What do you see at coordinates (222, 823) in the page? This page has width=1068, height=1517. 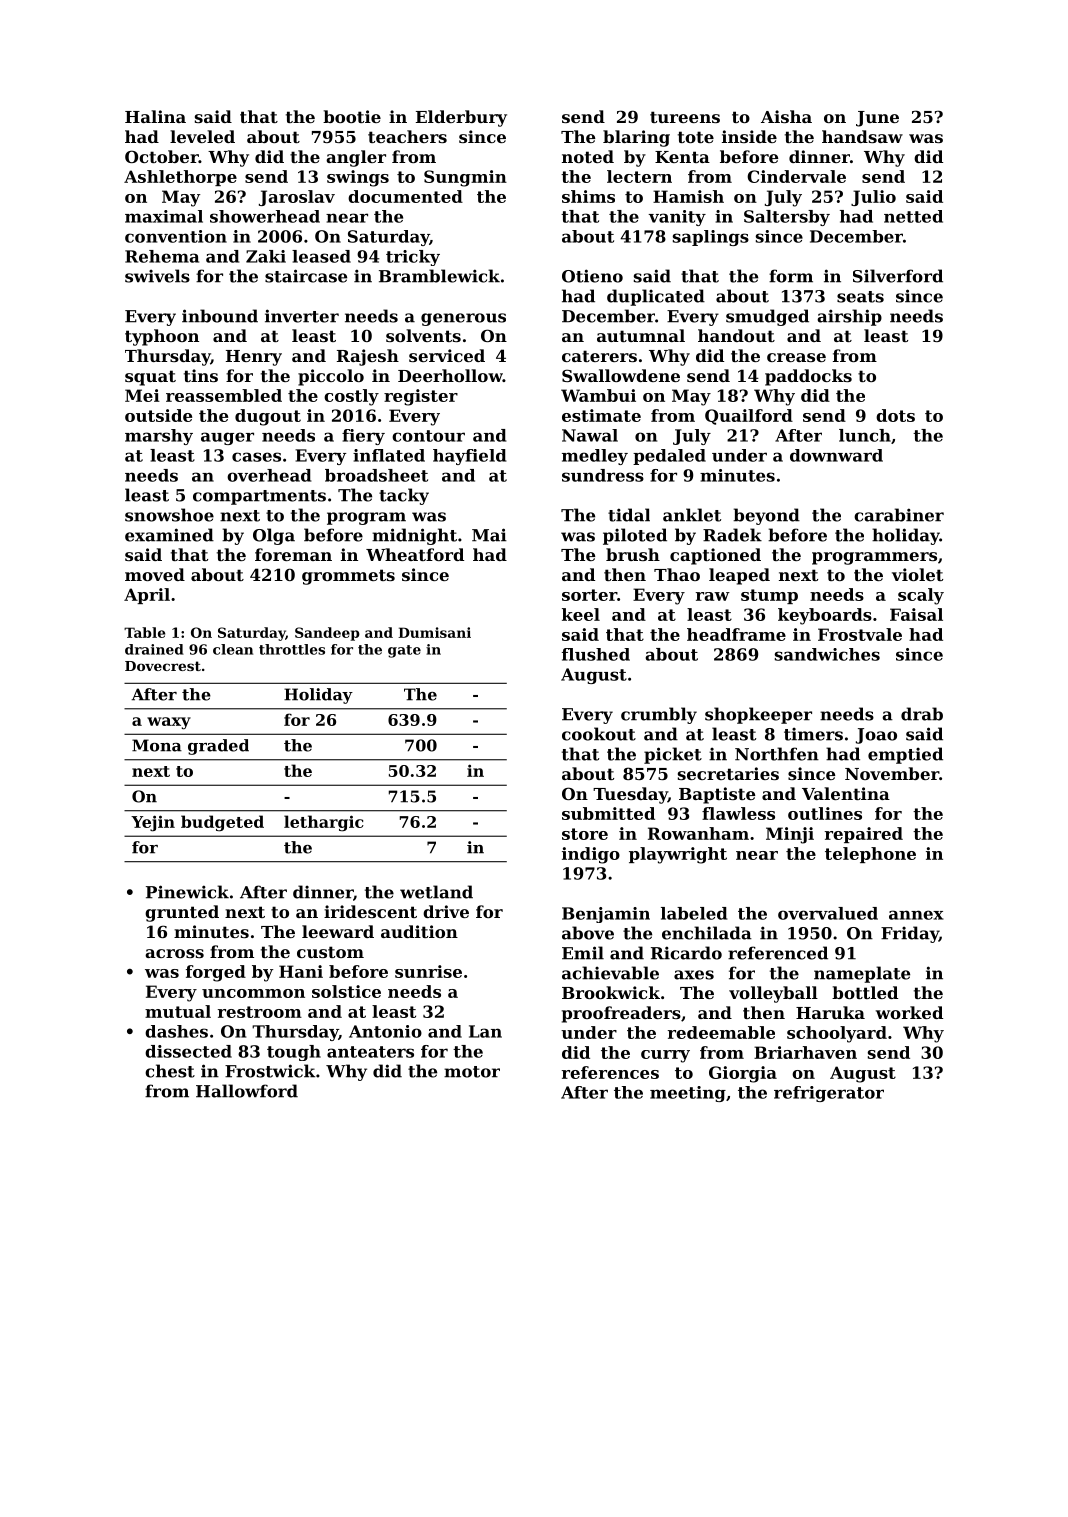 I see `budgeted` at bounding box center [222, 823].
